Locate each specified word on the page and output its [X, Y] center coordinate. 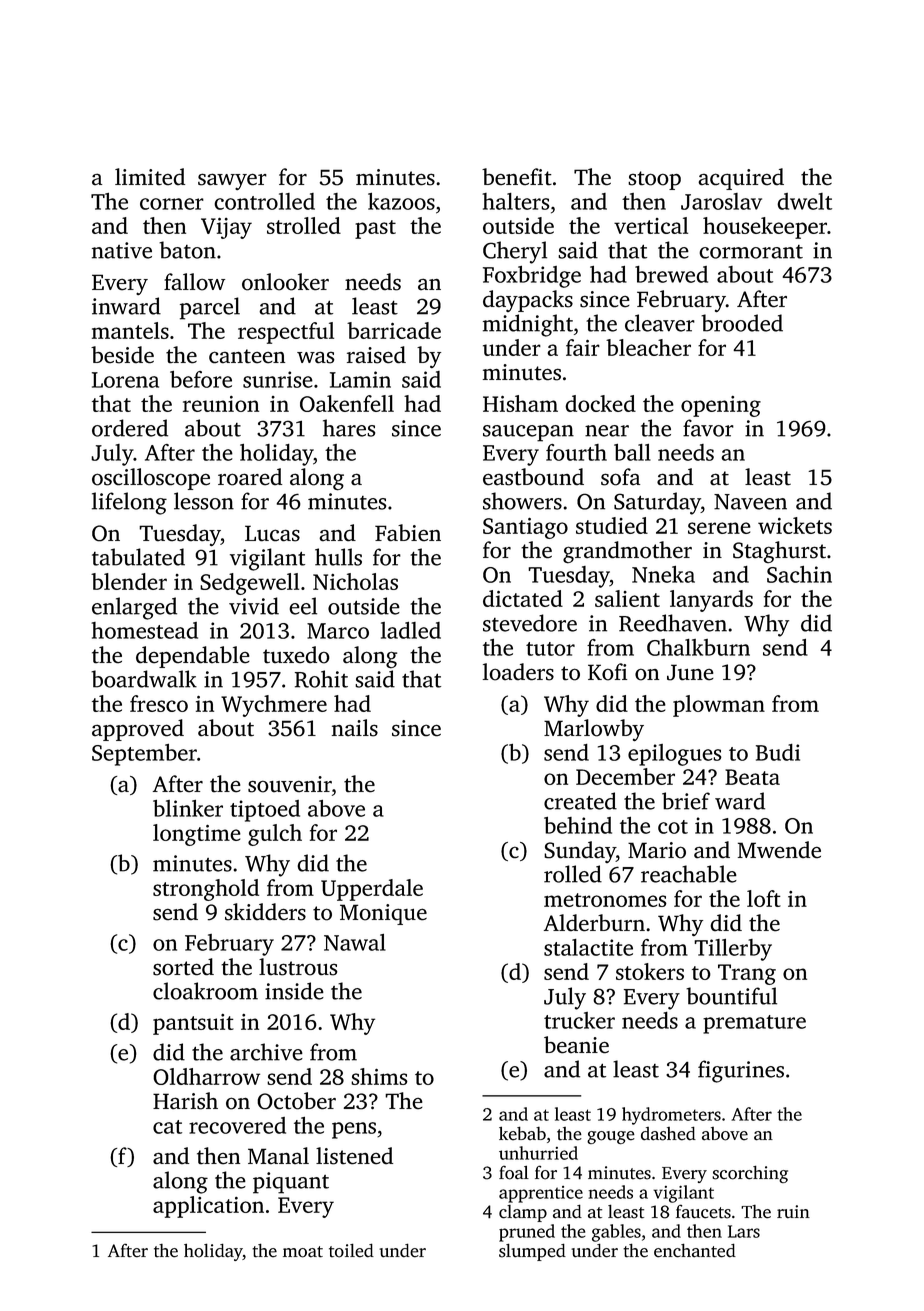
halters [516, 201]
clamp [523, 1213]
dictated [523, 598]
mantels [130, 330]
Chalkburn [698, 647]
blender [129, 581]
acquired [741, 179]
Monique [383, 914]
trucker [579, 1020]
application [208, 1207]
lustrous [298, 967]
